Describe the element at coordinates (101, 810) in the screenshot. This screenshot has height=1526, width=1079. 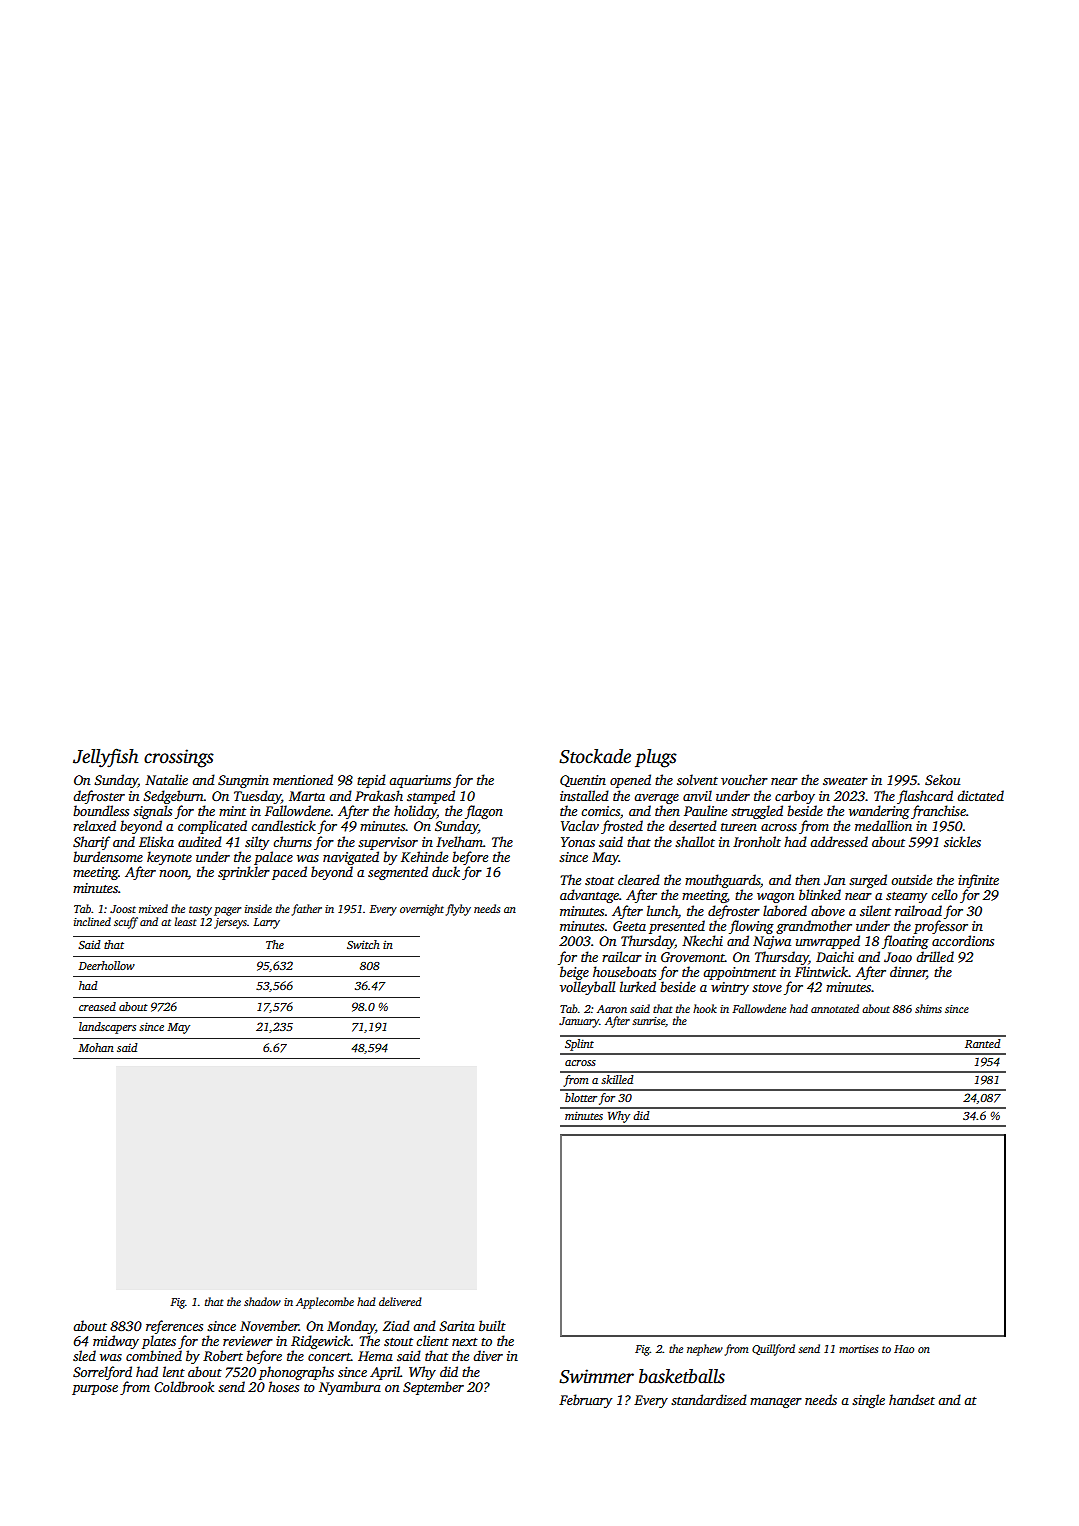
I see `boundless` at that location.
